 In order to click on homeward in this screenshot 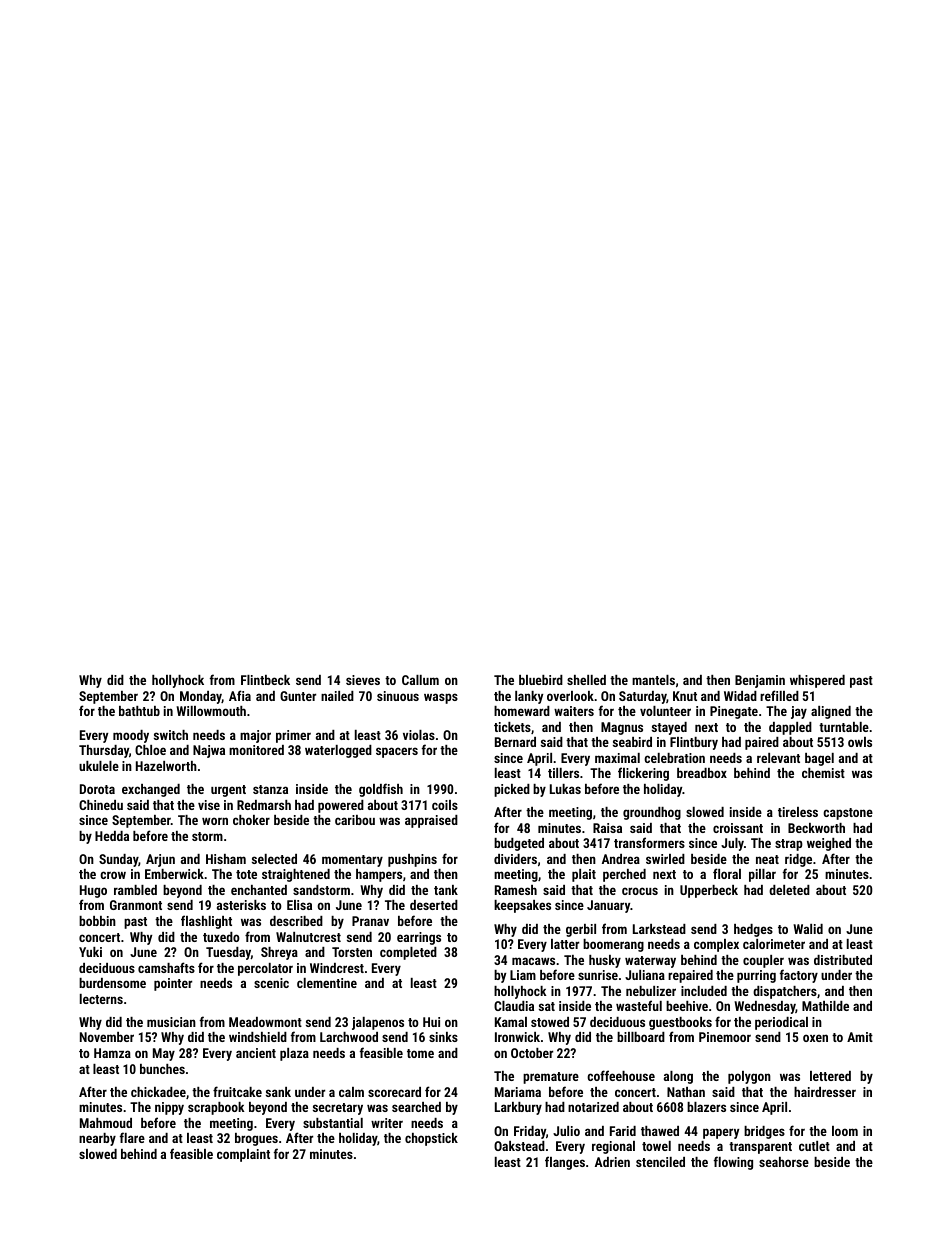, I will do `click(522, 711)`.
